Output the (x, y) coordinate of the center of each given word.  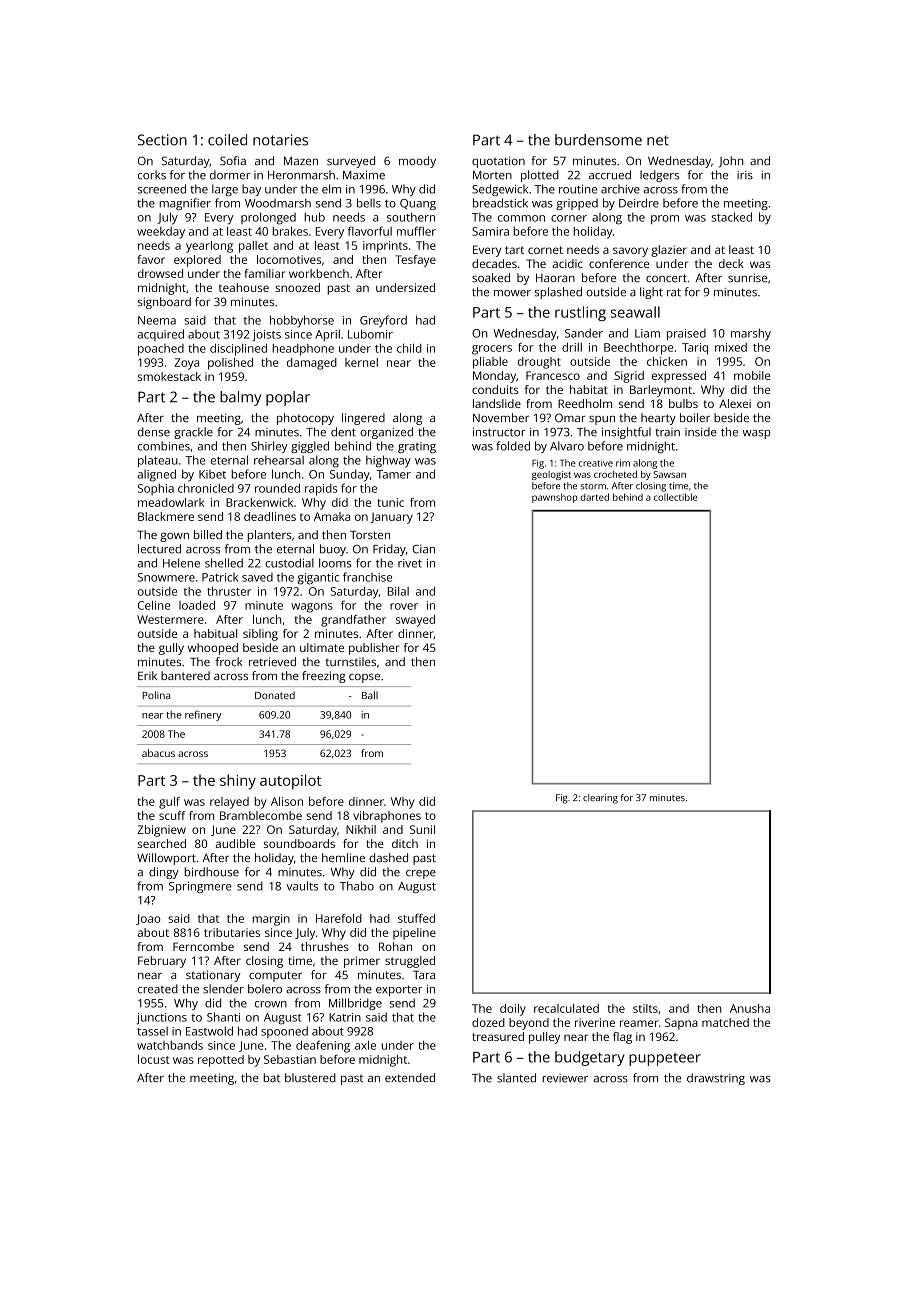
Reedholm (585, 403)
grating (417, 447)
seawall (635, 312)
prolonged (268, 218)
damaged (312, 364)
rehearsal (279, 460)
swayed (415, 621)
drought (539, 363)
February (162, 962)
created (158, 989)
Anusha (750, 1008)
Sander (584, 333)
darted (595, 497)
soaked (491, 277)
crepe (421, 874)
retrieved (272, 661)
